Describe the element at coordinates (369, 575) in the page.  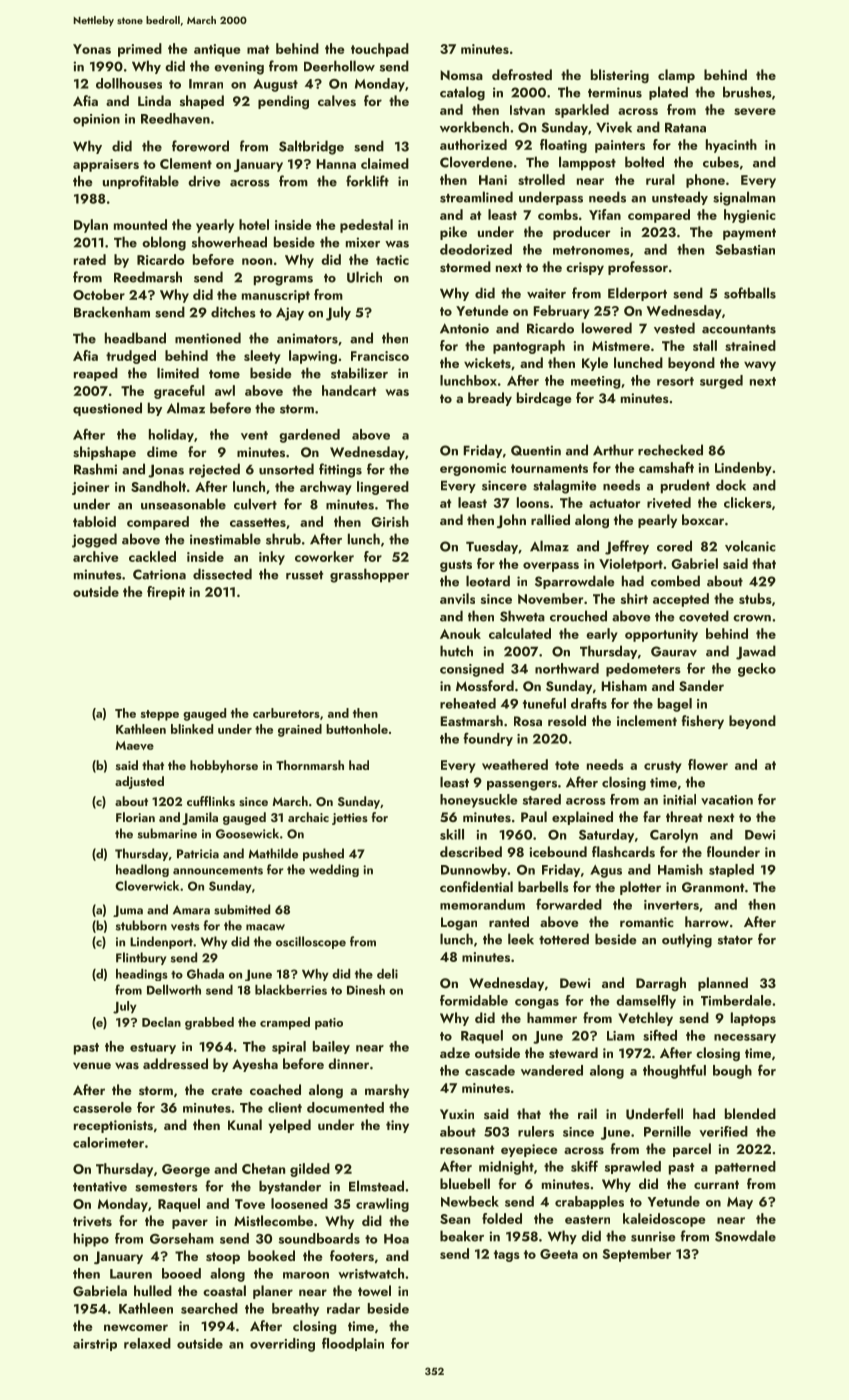
I see `grasshopper` at that location.
